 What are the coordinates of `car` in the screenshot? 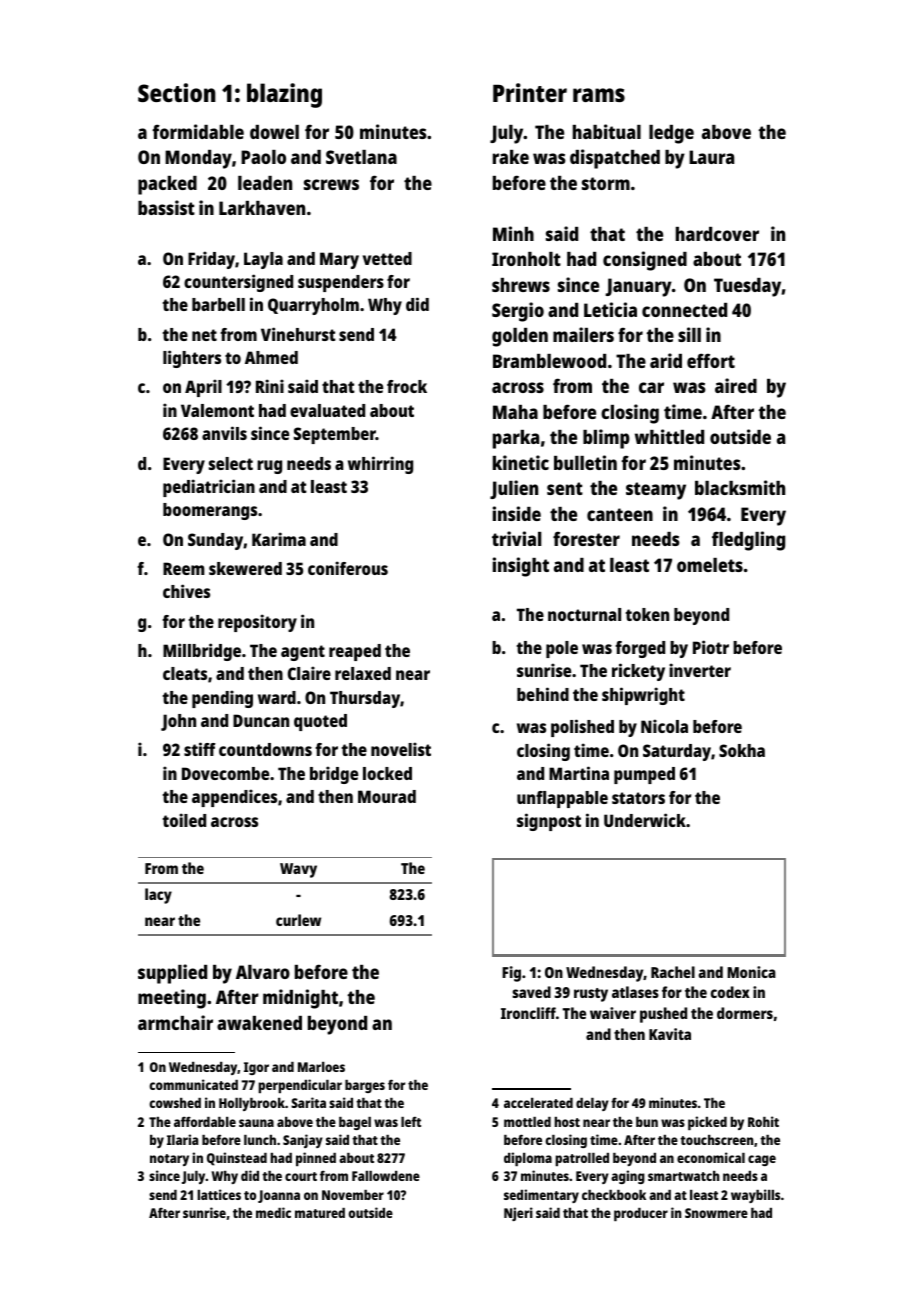 It's located at (651, 387).
